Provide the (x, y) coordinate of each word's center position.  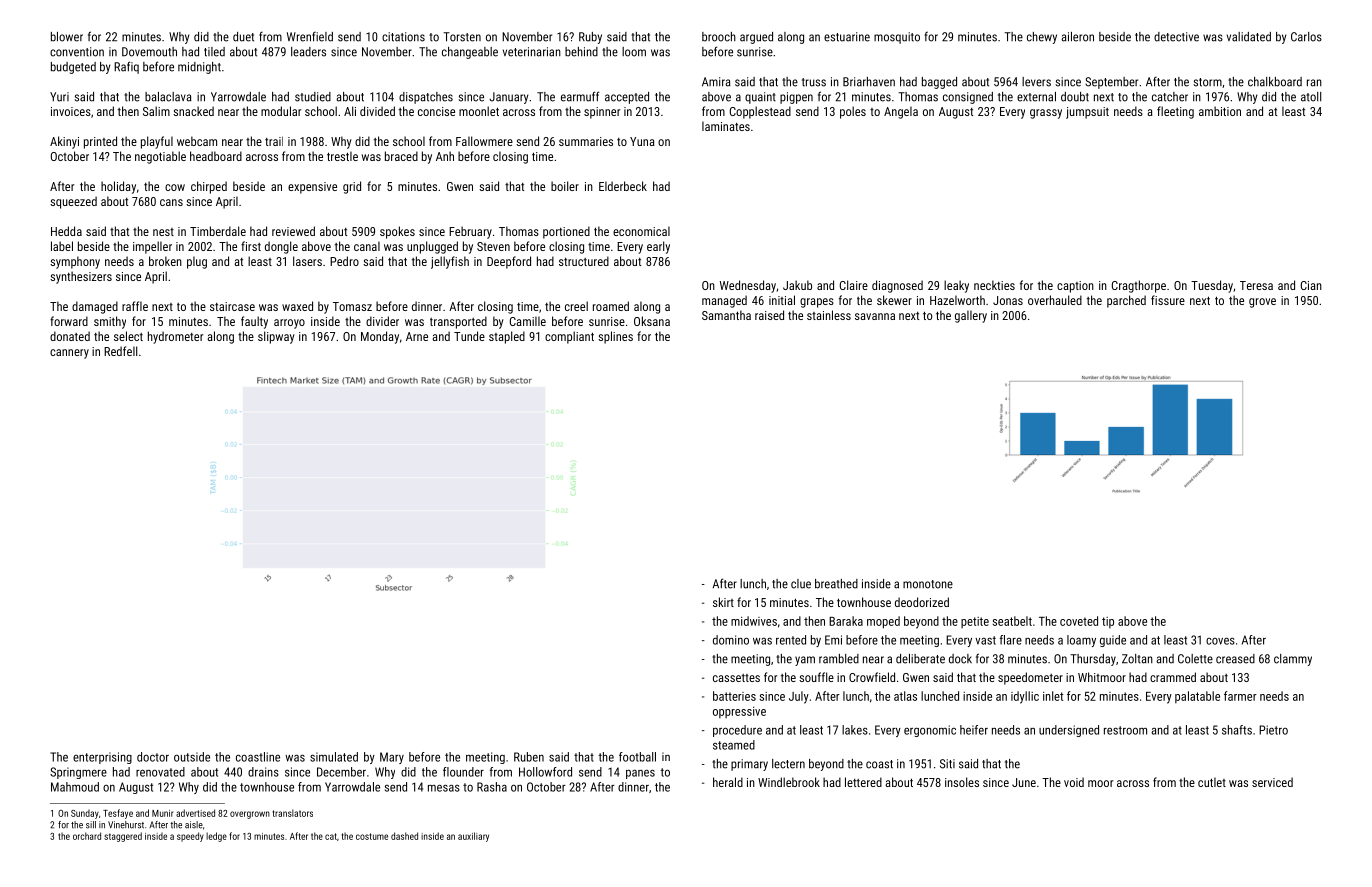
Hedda (66, 231)
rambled (839, 659)
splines (615, 337)
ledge (216, 837)
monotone (928, 584)
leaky (956, 286)
